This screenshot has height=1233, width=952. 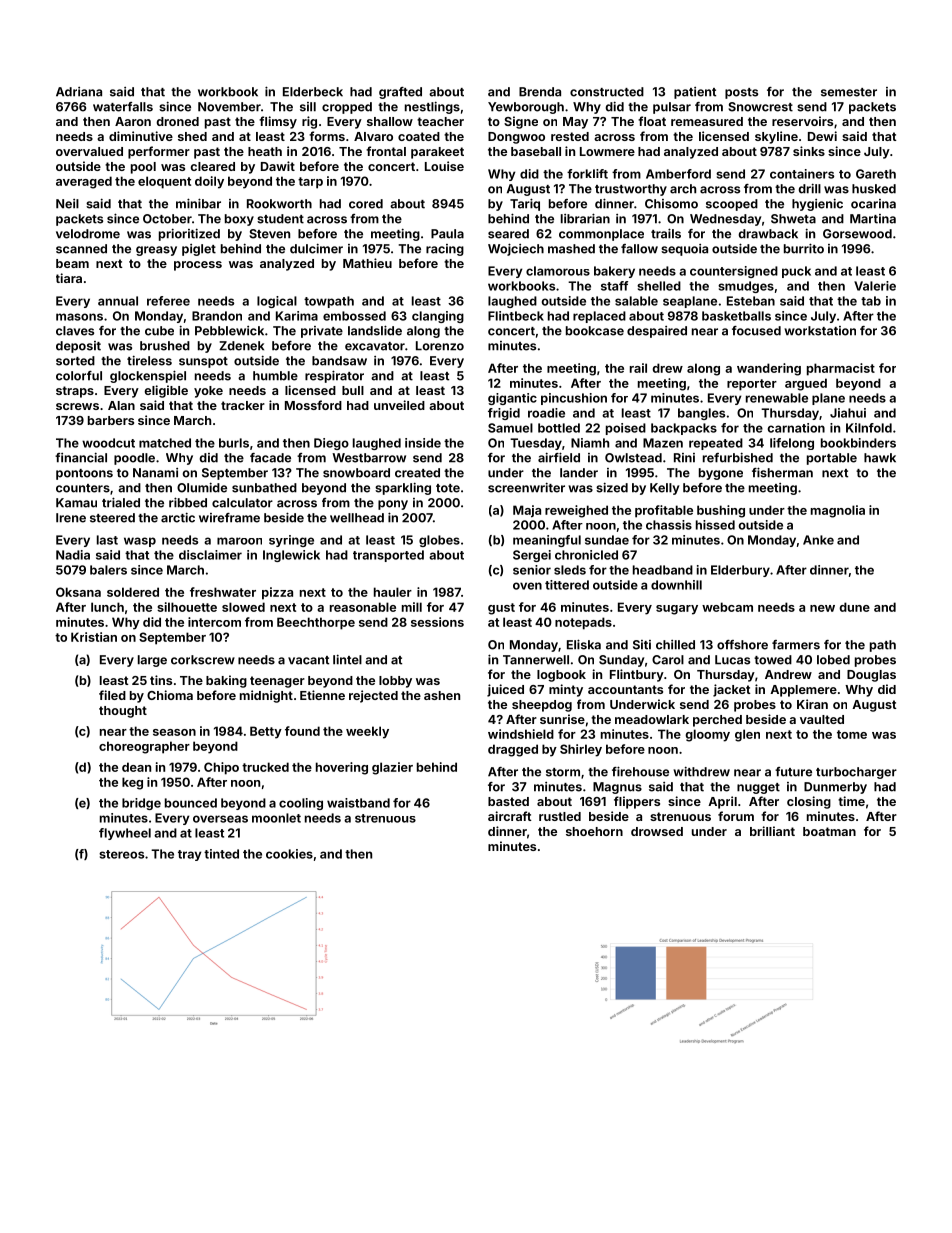 I want to click on keg, so click(x=132, y=783).
